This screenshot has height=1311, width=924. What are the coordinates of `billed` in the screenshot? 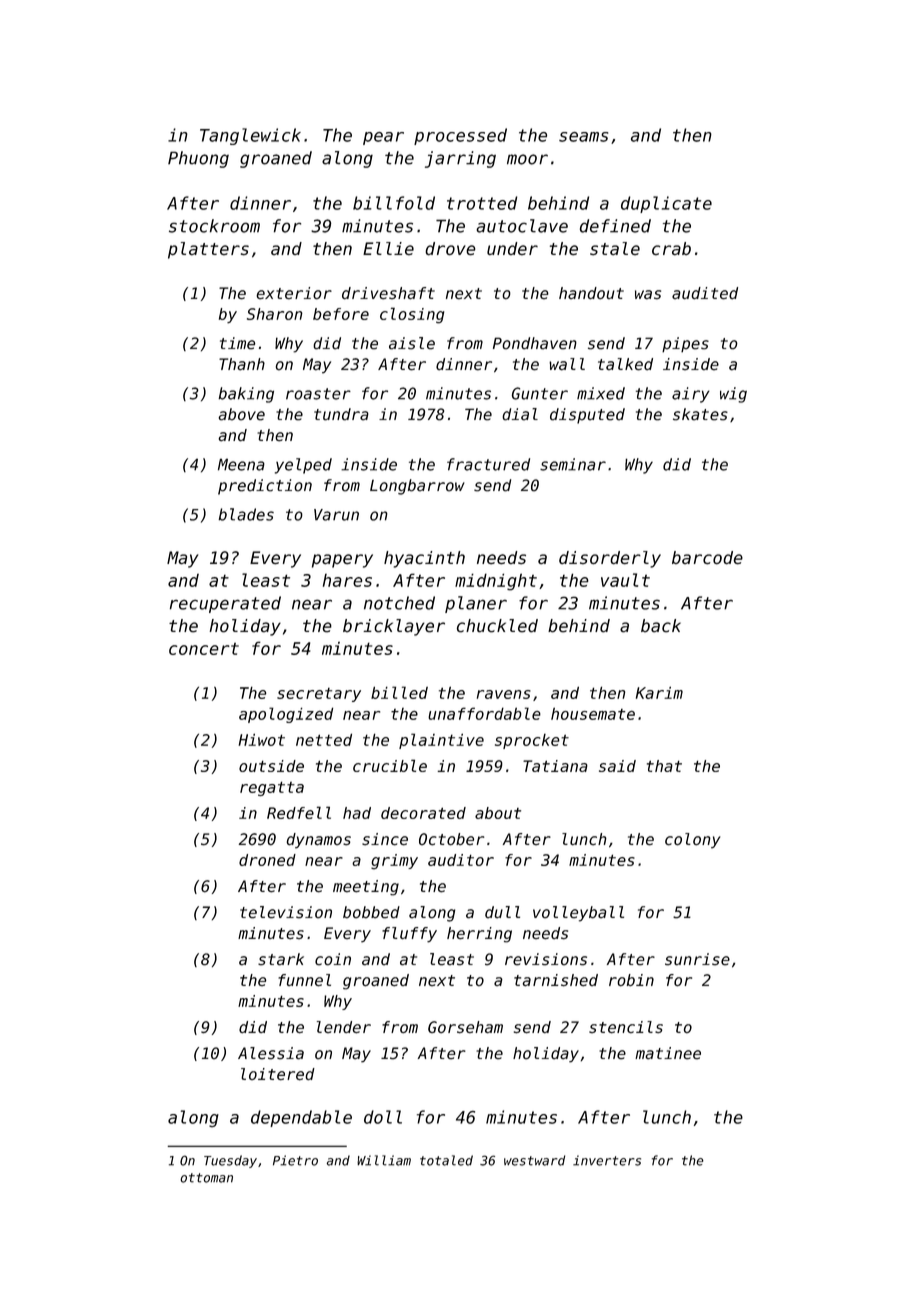 It's located at (399, 692).
